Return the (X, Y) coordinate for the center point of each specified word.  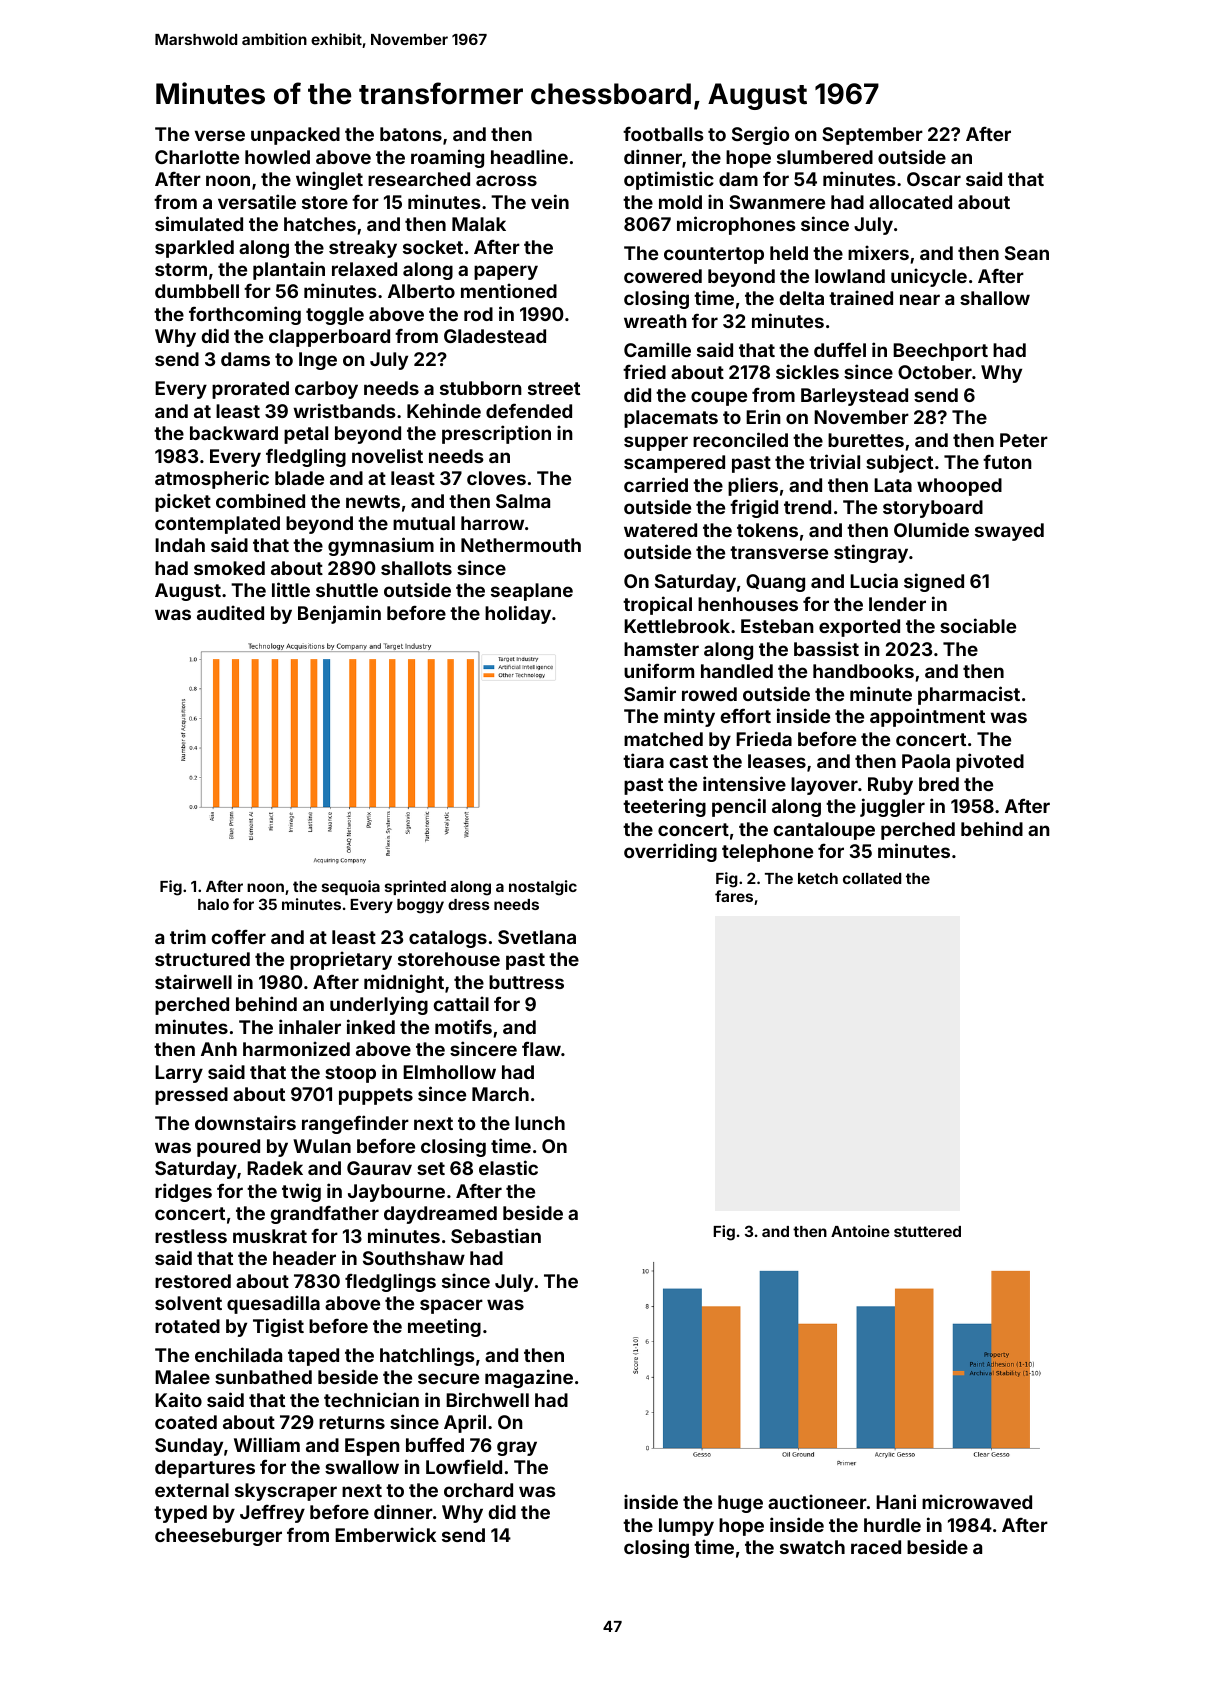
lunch (540, 1123)
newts (373, 501)
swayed (1009, 532)
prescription (496, 434)
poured (228, 1148)
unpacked (295, 136)
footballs (663, 134)
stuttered (927, 1231)
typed (180, 1514)
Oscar (934, 179)
